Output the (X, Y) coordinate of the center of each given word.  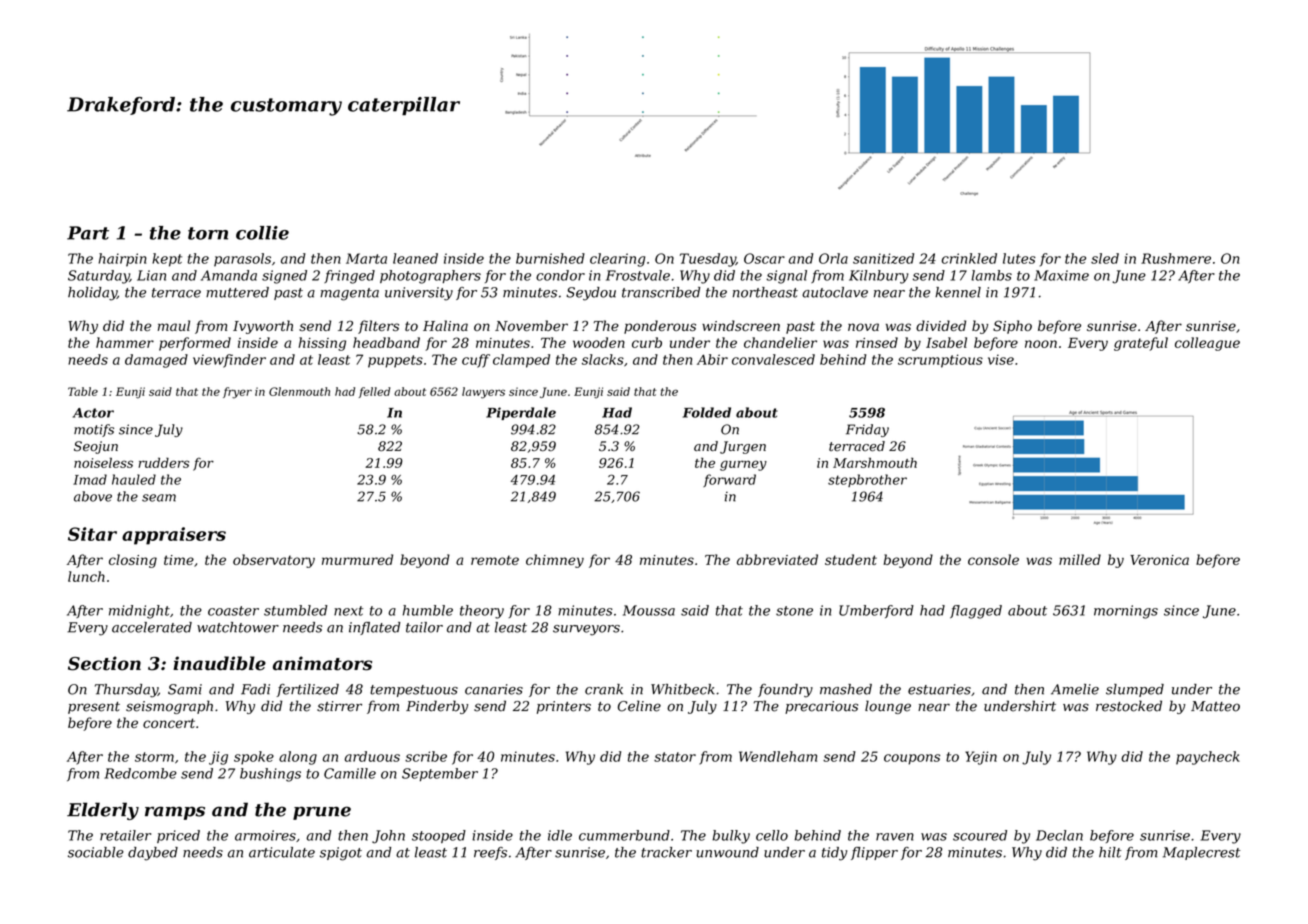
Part (88, 233)
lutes (1019, 258)
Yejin (981, 758)
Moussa (649, 610)
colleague (1207, 344)
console (993, 559)
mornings (1126, 612)
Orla (833, 258)
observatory (274, 561)
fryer (237, 393)
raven (895, 837)
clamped (521, 361)
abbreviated (777, 559)
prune (322, 813)
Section (104, 663)
